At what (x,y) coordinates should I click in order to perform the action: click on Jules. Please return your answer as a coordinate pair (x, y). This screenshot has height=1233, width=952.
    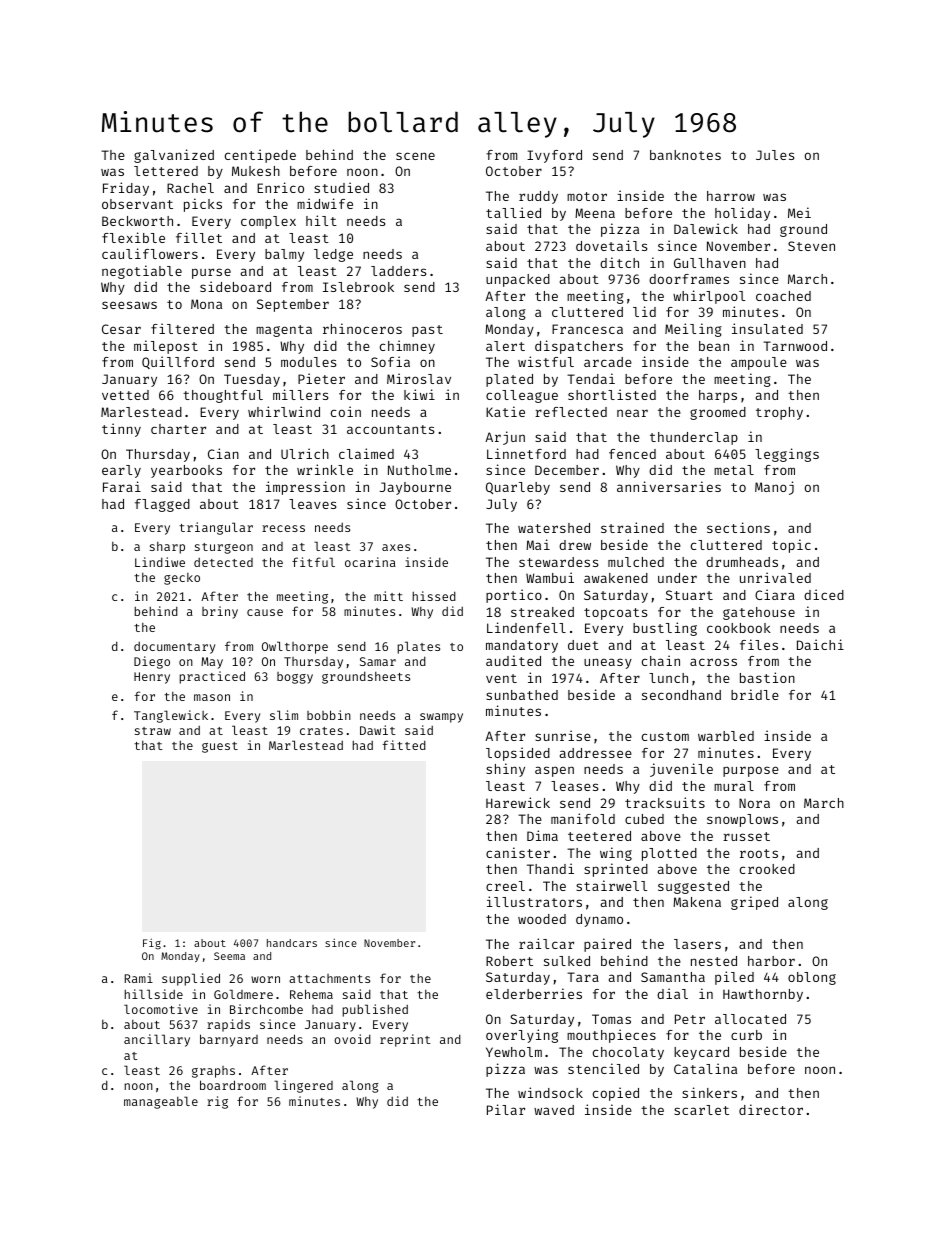
    Looking at the image, I should click on (775, 155).
